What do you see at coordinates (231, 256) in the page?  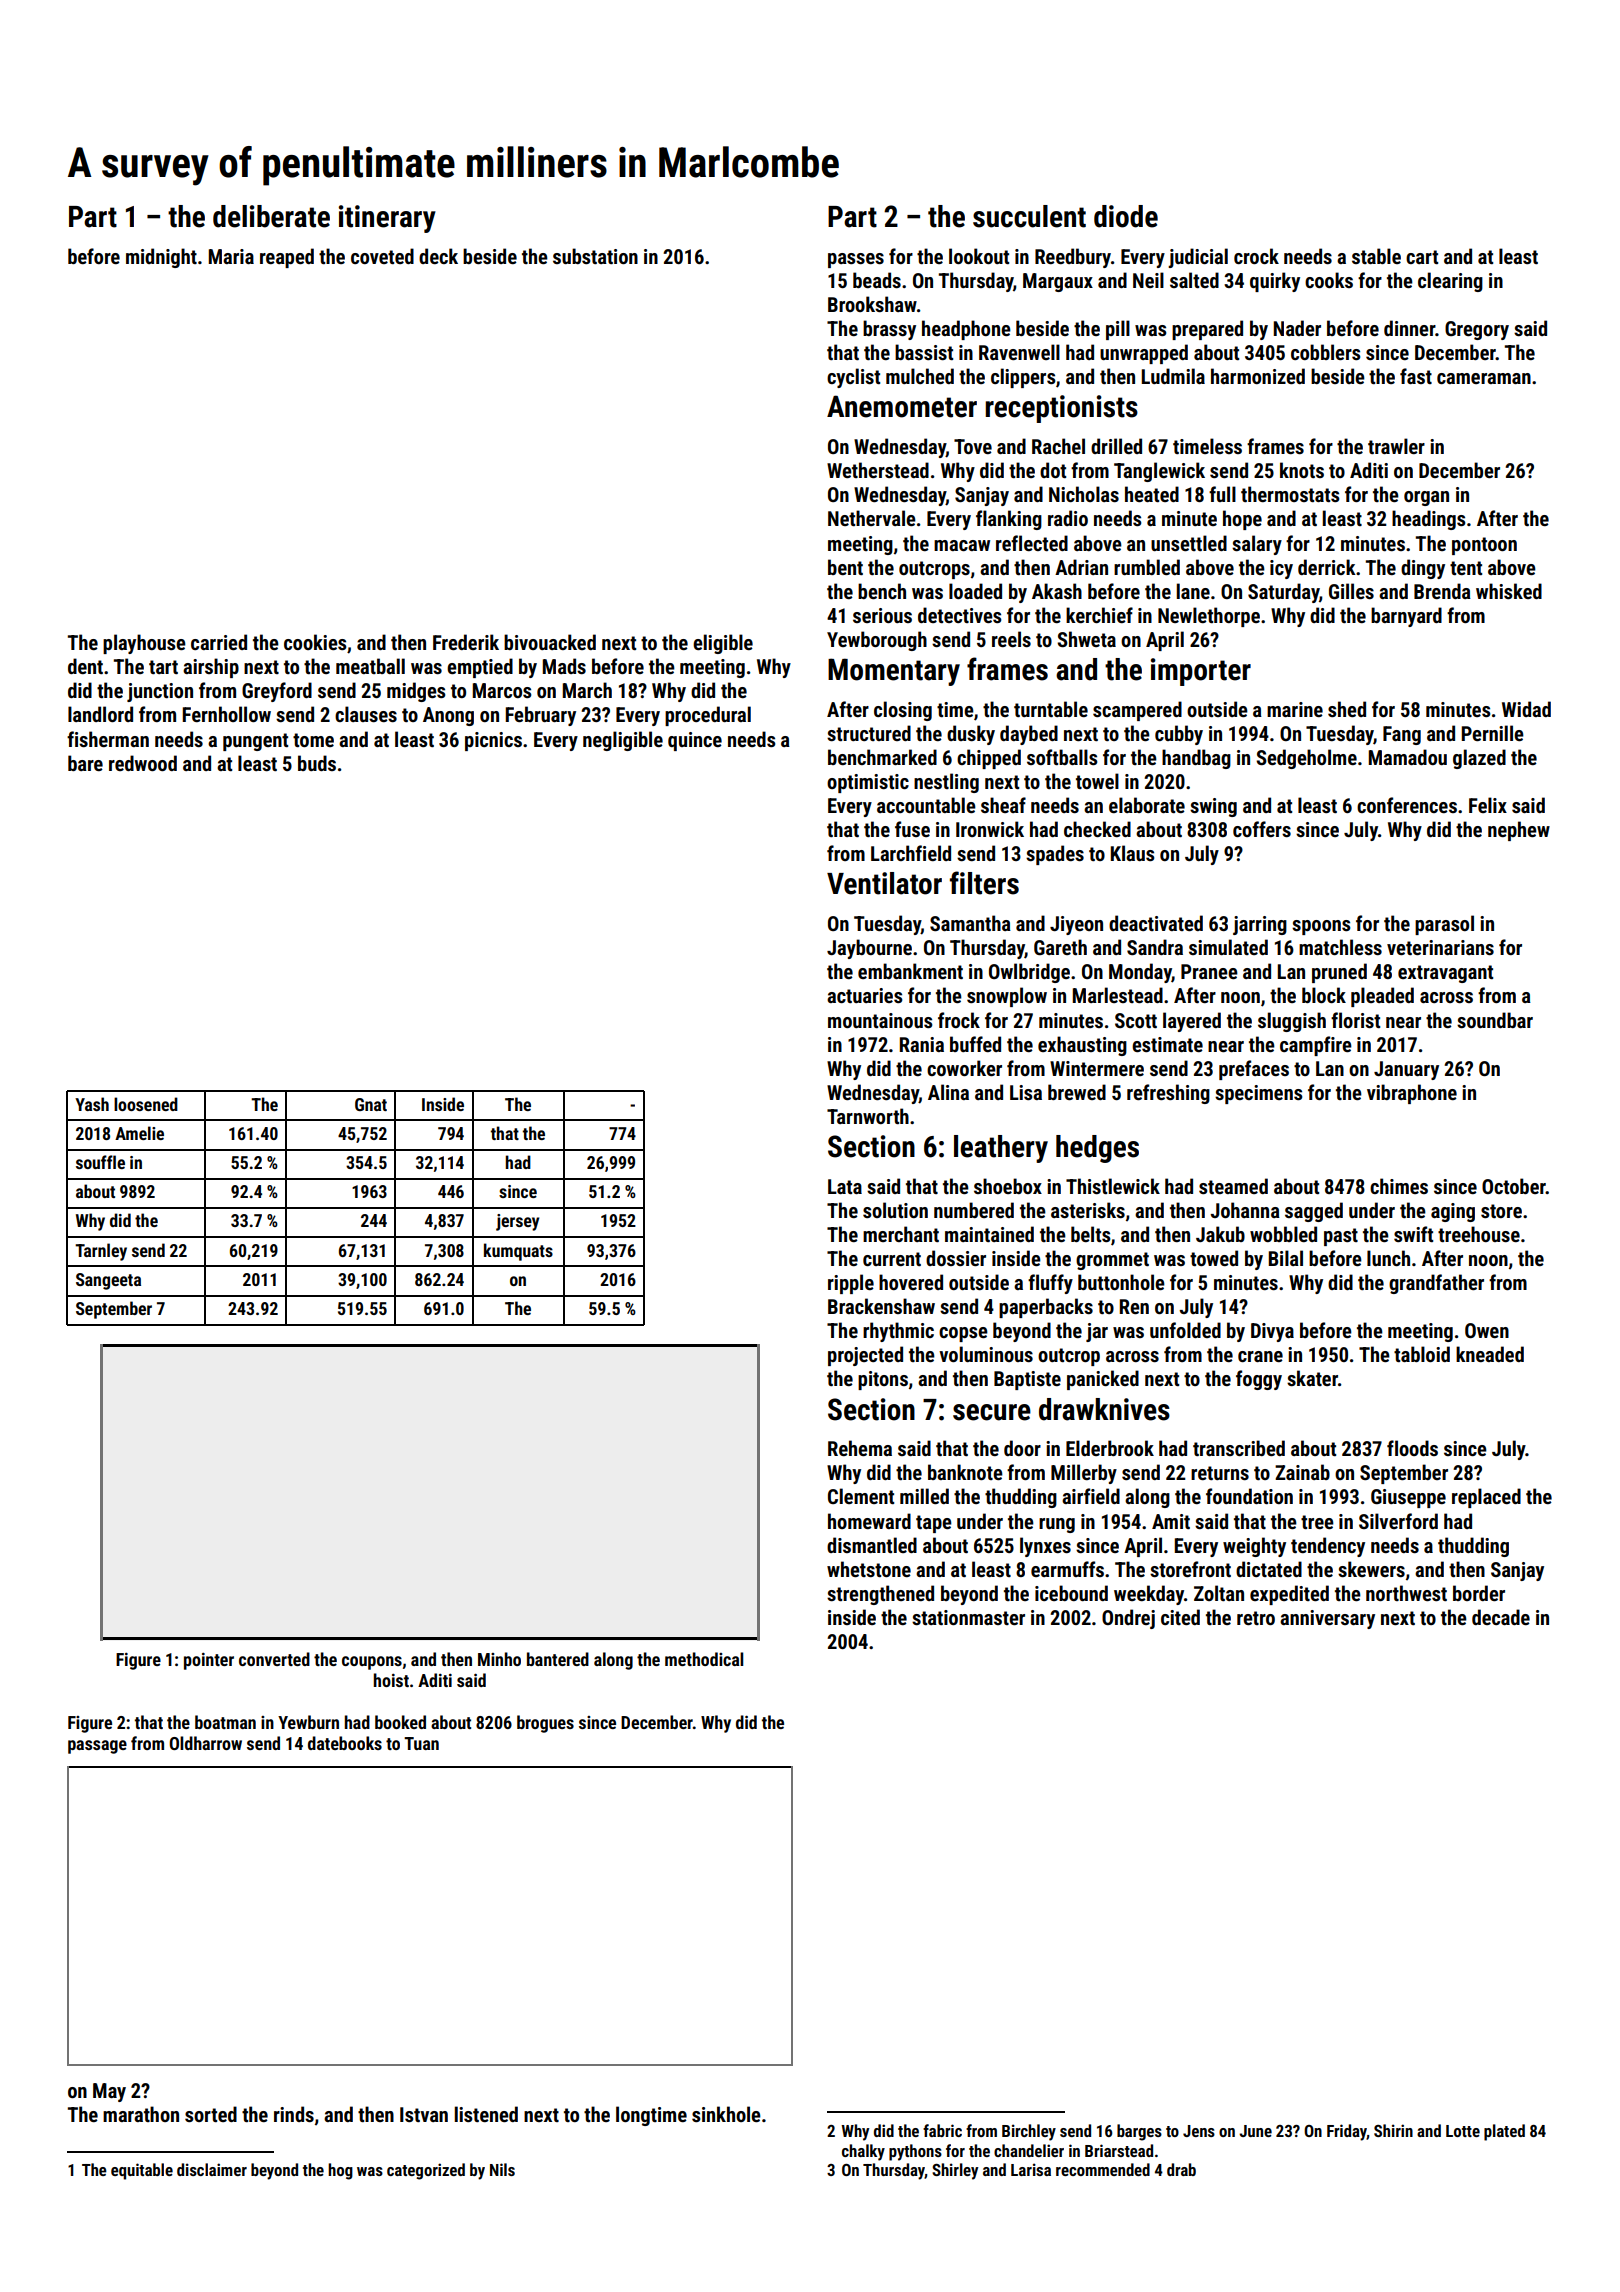 I see `Maria` at bounding box center [231, 256].
